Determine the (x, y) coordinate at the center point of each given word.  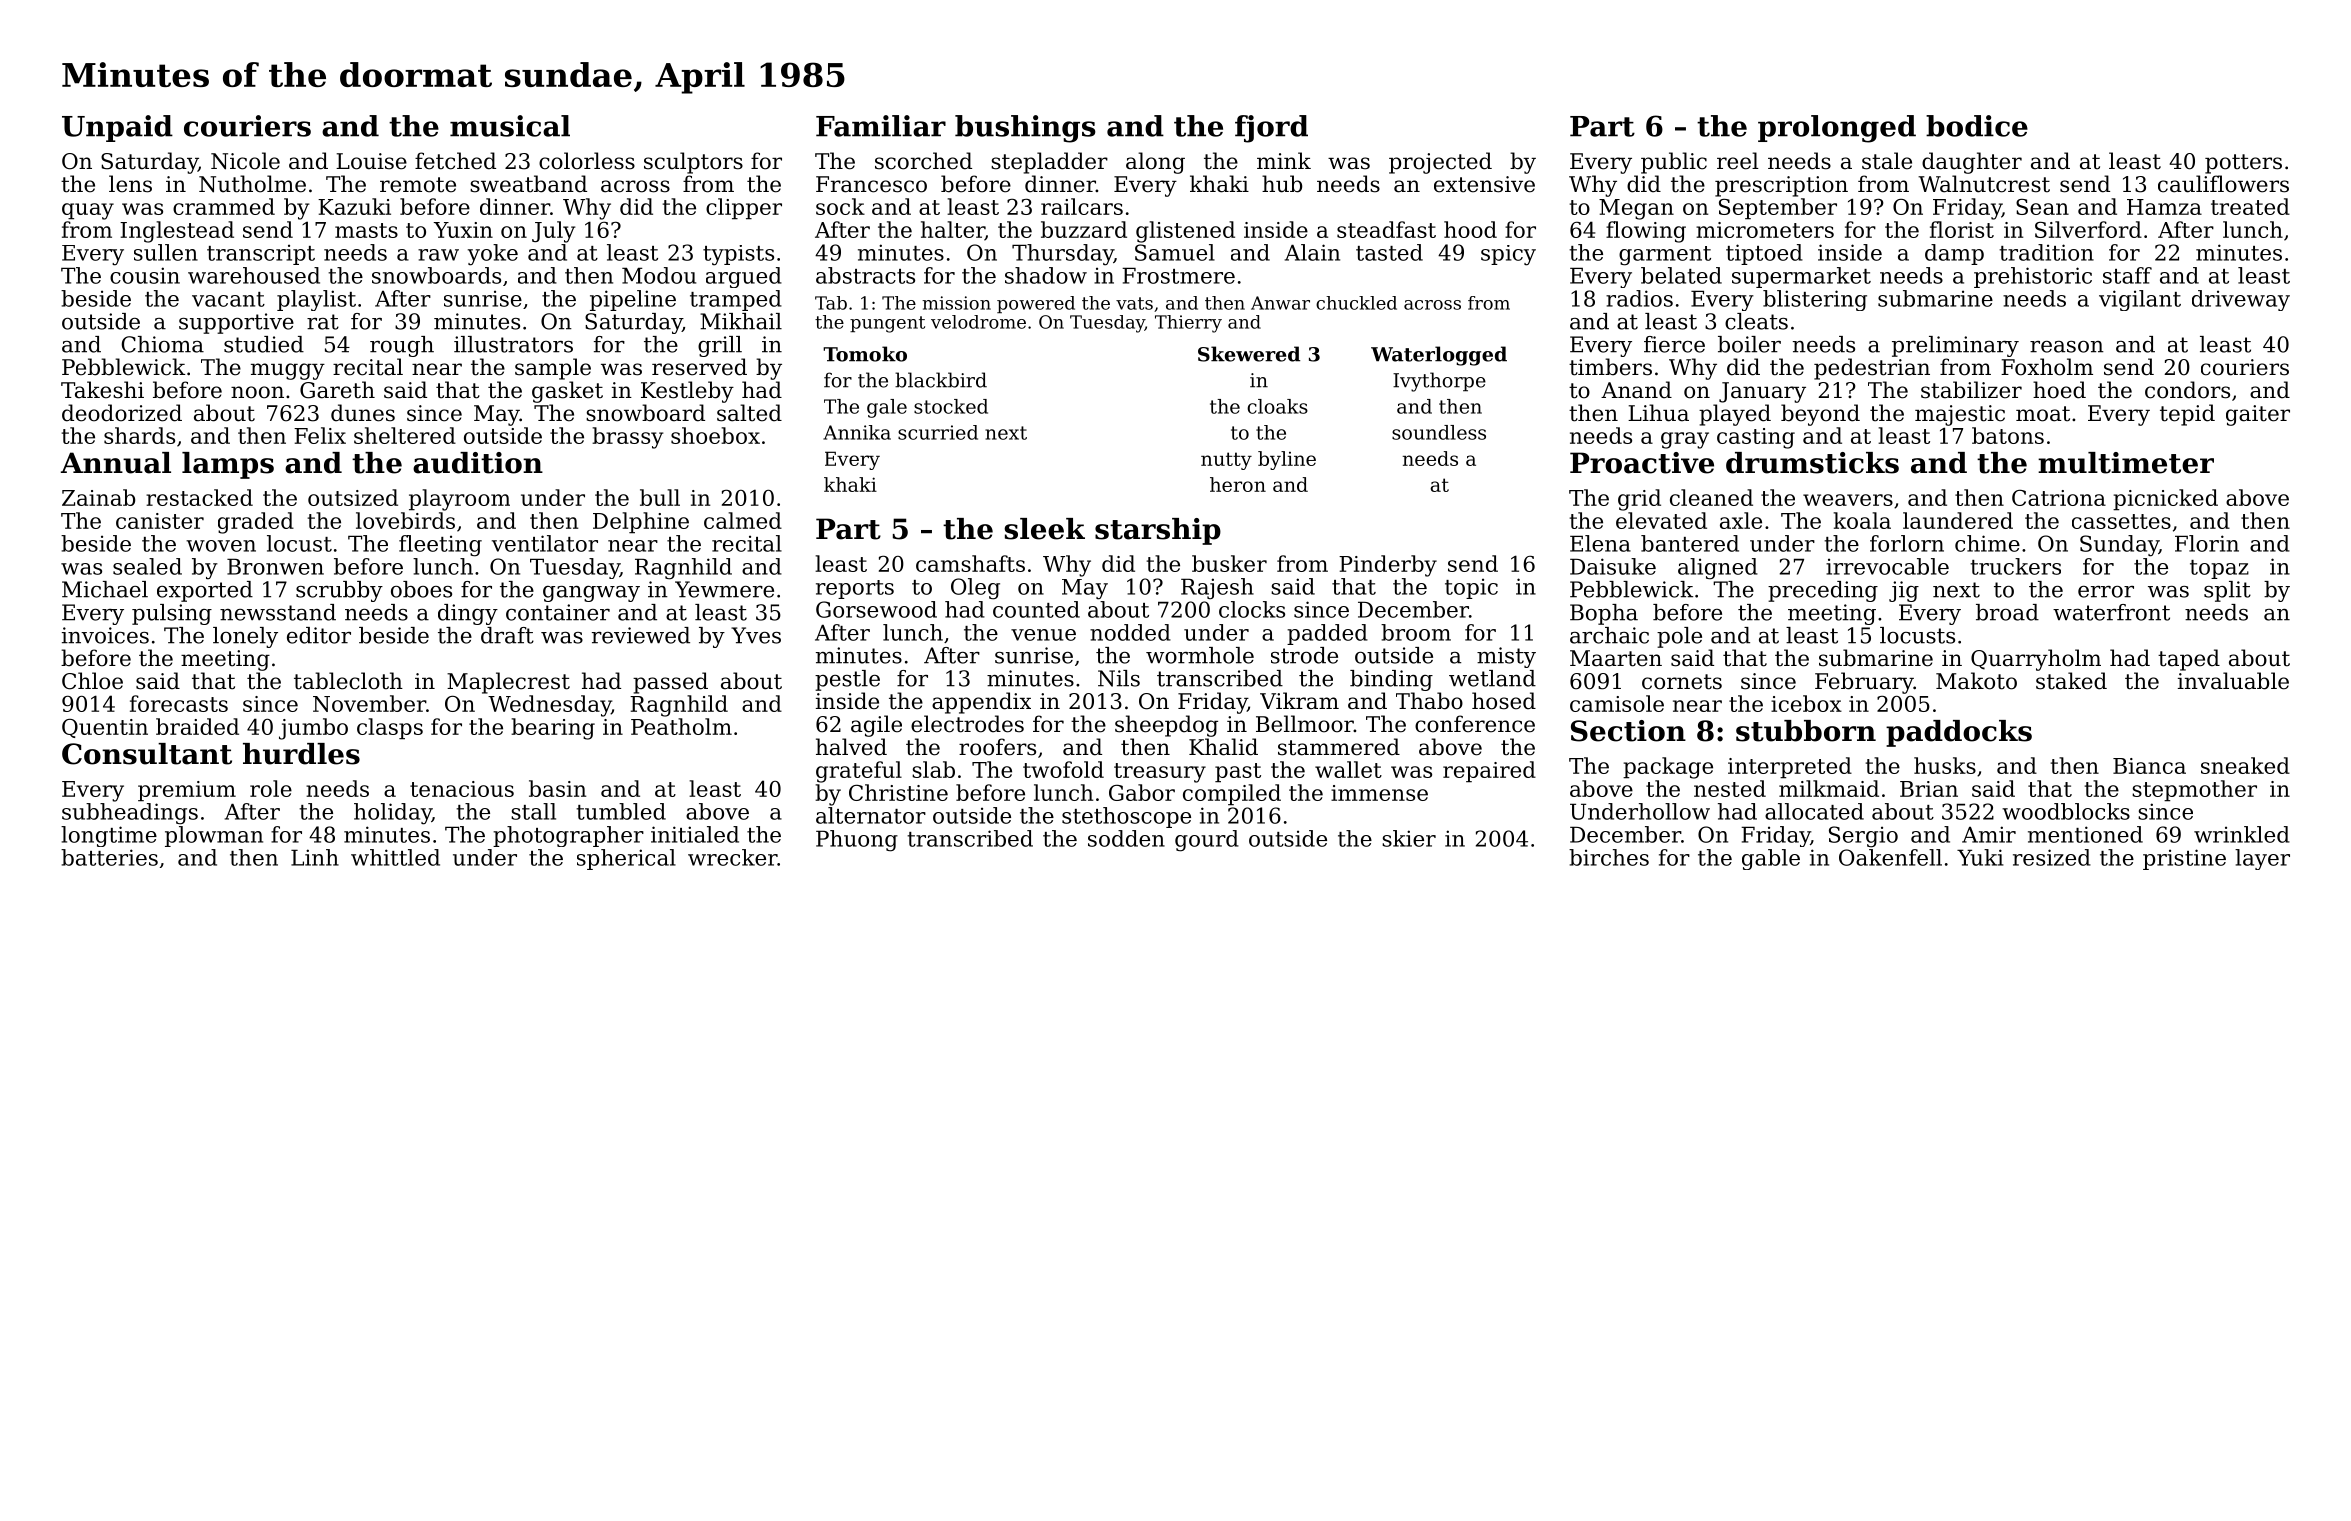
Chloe (92, 681)
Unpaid (117, 128)
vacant (228, 299)
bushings (1025, 129)
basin (557, 788)
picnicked (2165, 500)
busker (1229, 563)
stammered (1339, 747)
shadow (1046, 275)
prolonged (1837, 129)
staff (2127, 275)
